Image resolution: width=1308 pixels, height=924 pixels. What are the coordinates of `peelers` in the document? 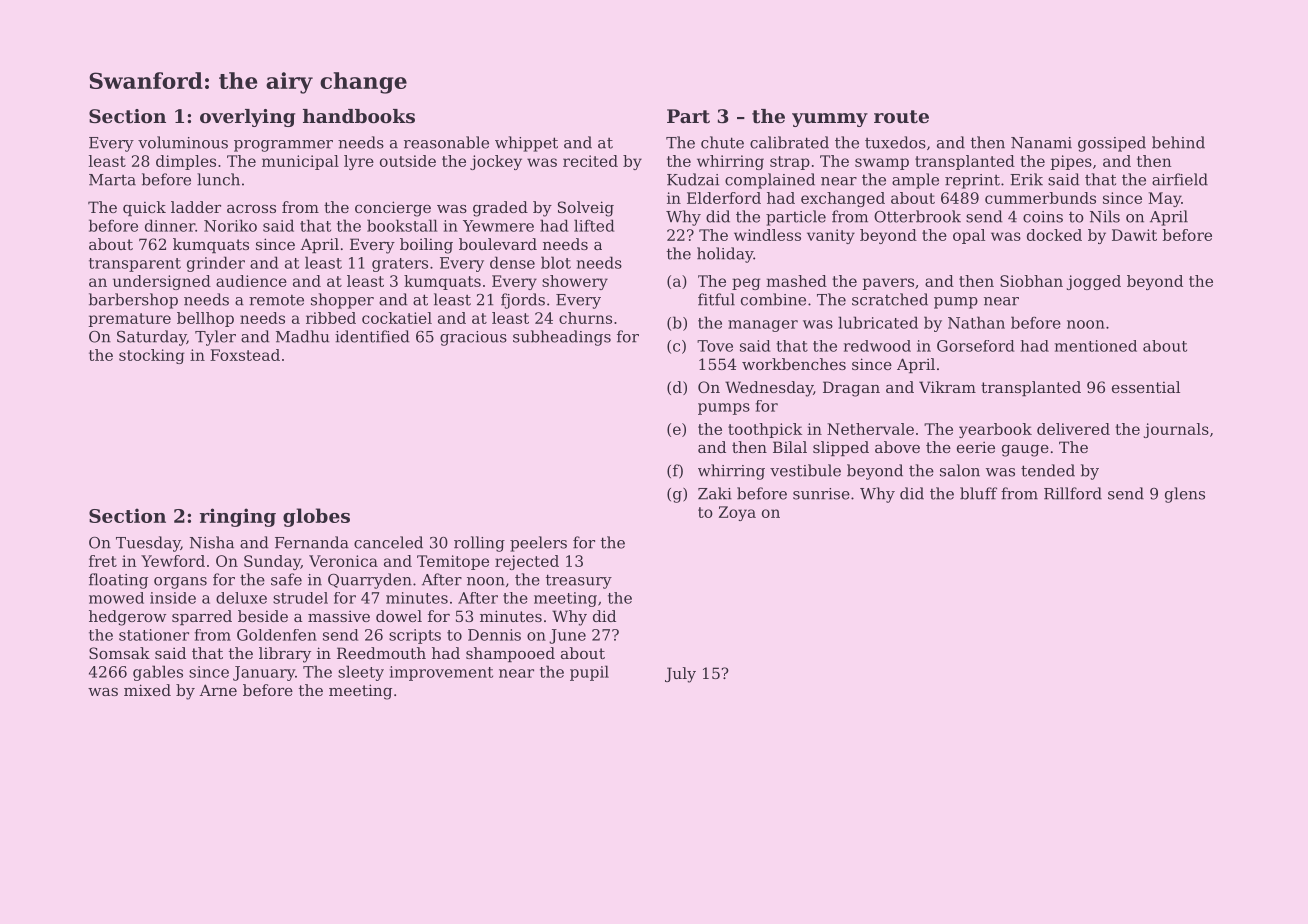 It's located at (538, 544).
